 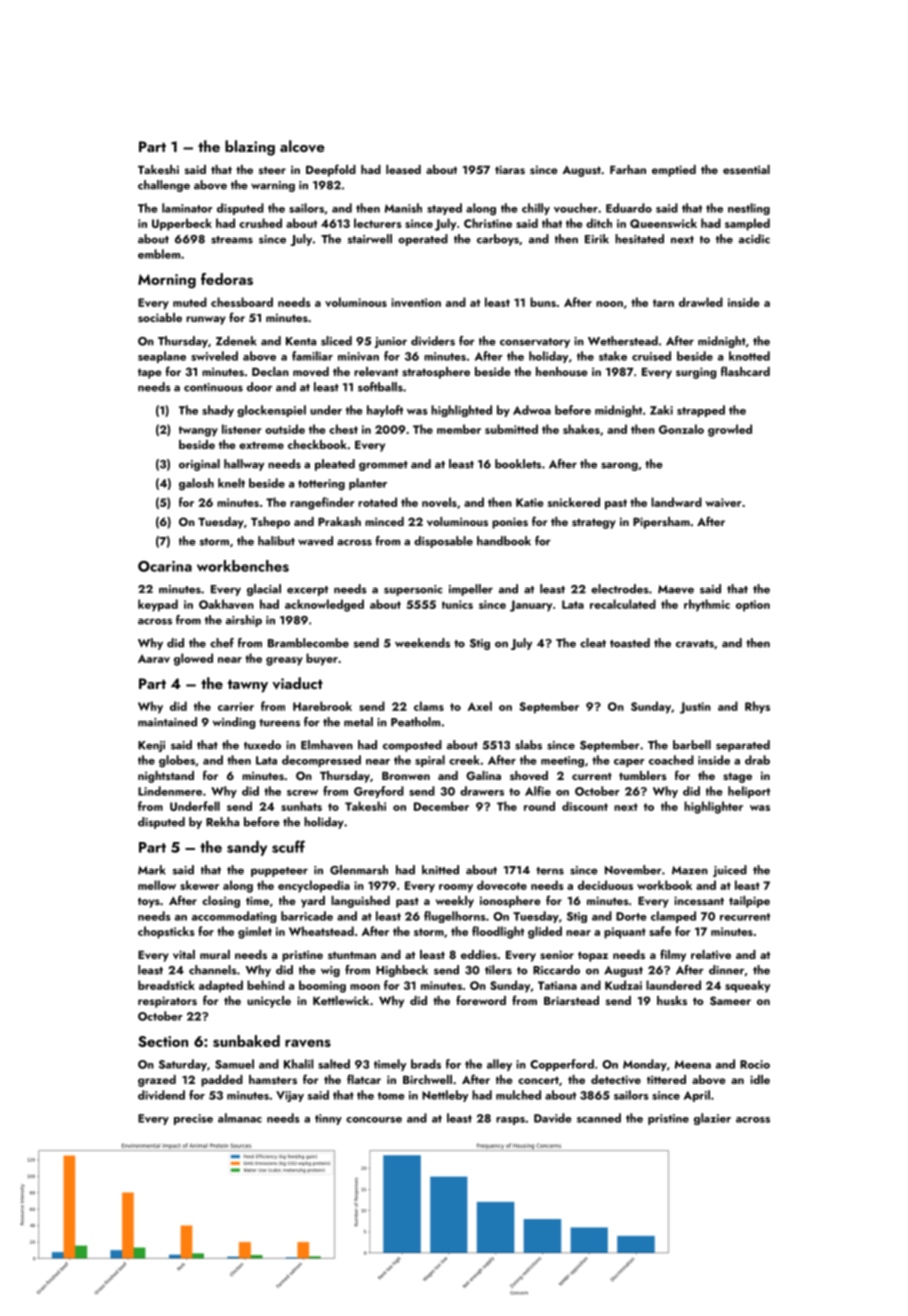 What do you see at coordinates (482, 791) in the screenshot?
I see `drawers` at bounding box center [482, 791].
